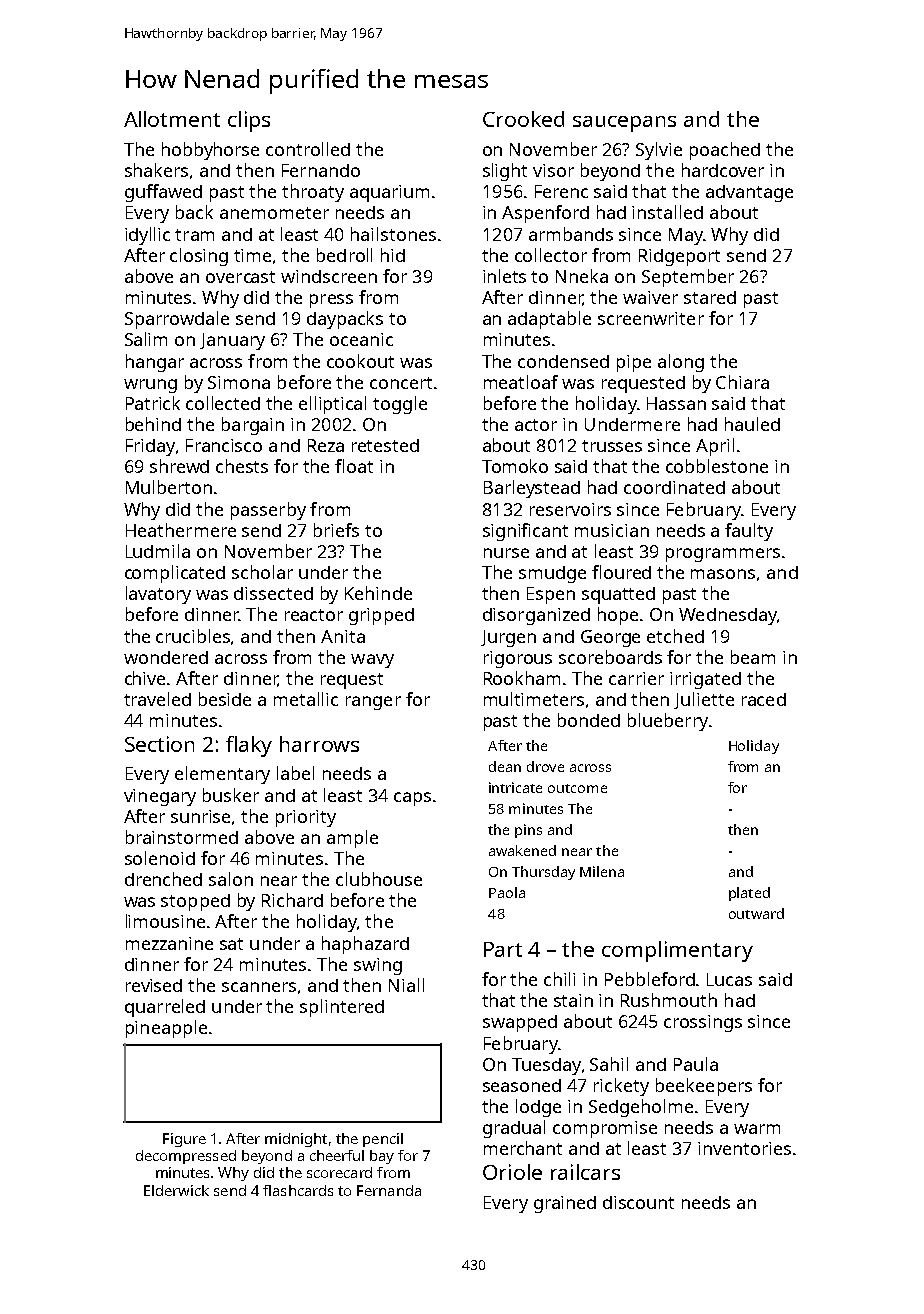 The image size is (924, 1314). Describe the element at coordinates (523, 119) in the screenshot. I see `Crooked` at that location.
